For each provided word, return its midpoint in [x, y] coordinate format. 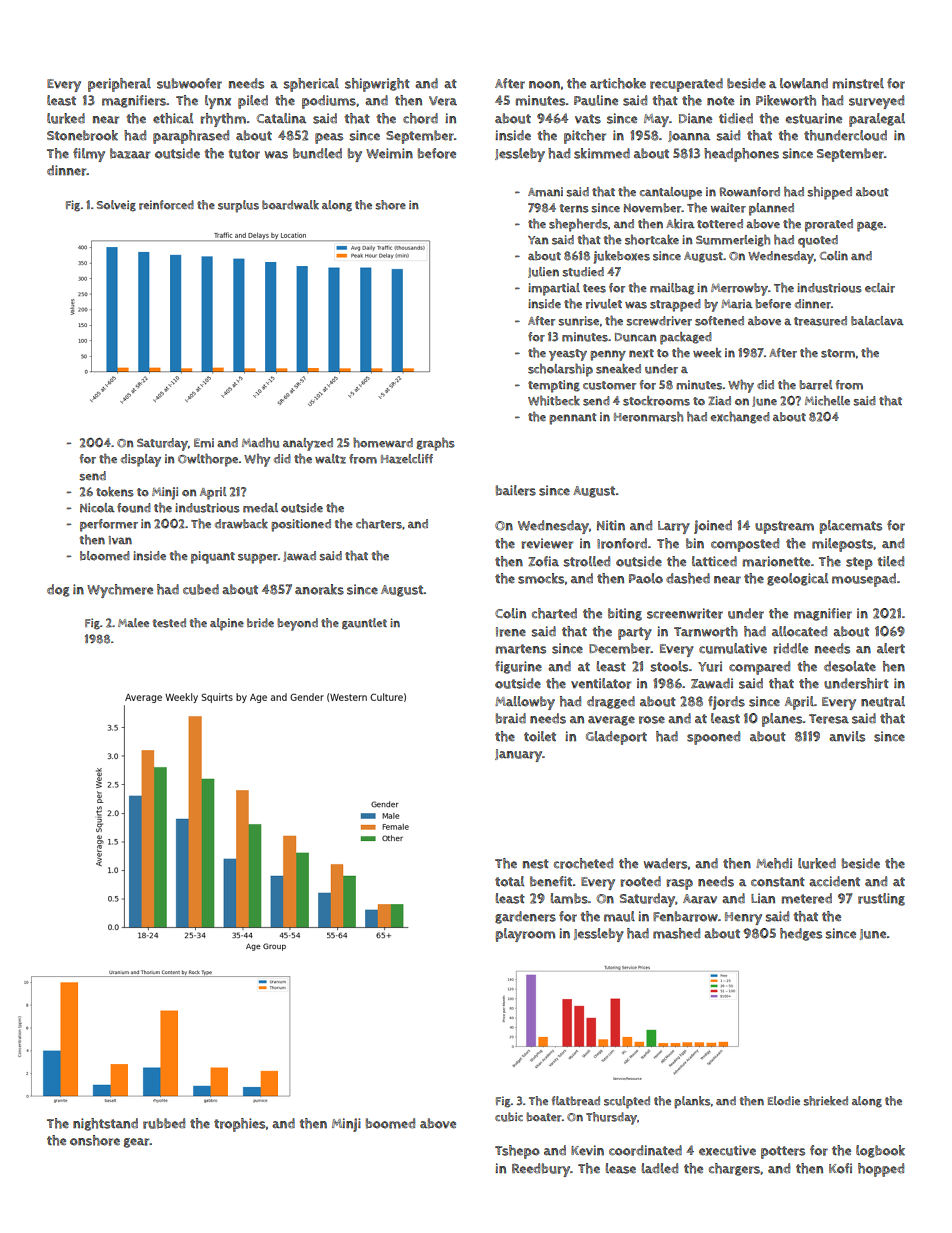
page [870, 226]
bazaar [130, 153]
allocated [799, 631]
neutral [883, 701]
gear [137, 1143]
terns [574, 208]
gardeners [525, 917]
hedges [801, 934]
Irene [511, 632]
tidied [736, 118]
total [509, 881]
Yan [538, 240]
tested [169, 623]
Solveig [116, 206]
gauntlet [364, 624]
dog [58, 590]
